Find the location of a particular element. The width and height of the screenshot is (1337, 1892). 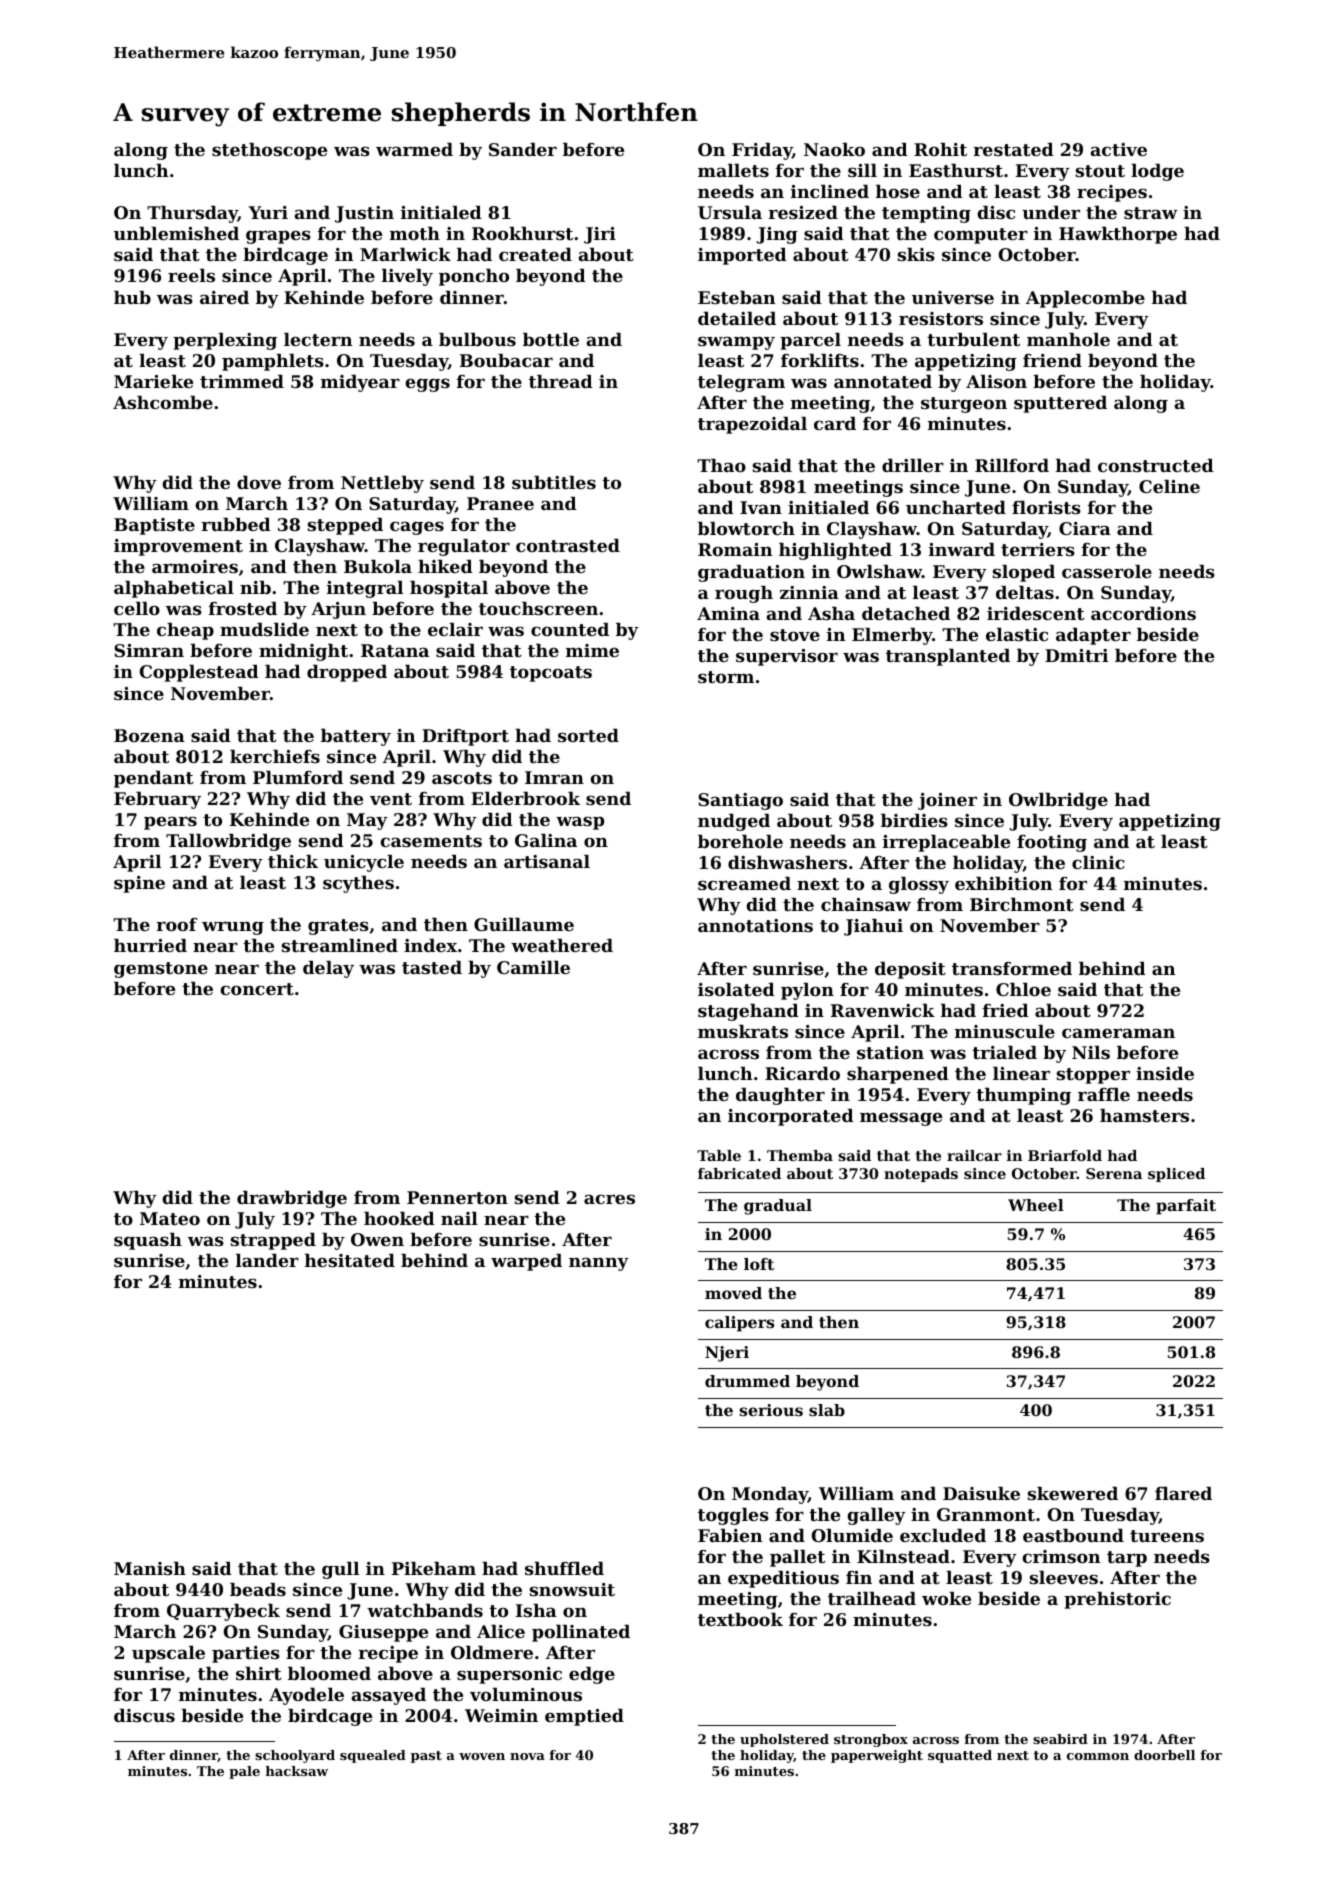

accordions is located at coordinates (1143, 613).
